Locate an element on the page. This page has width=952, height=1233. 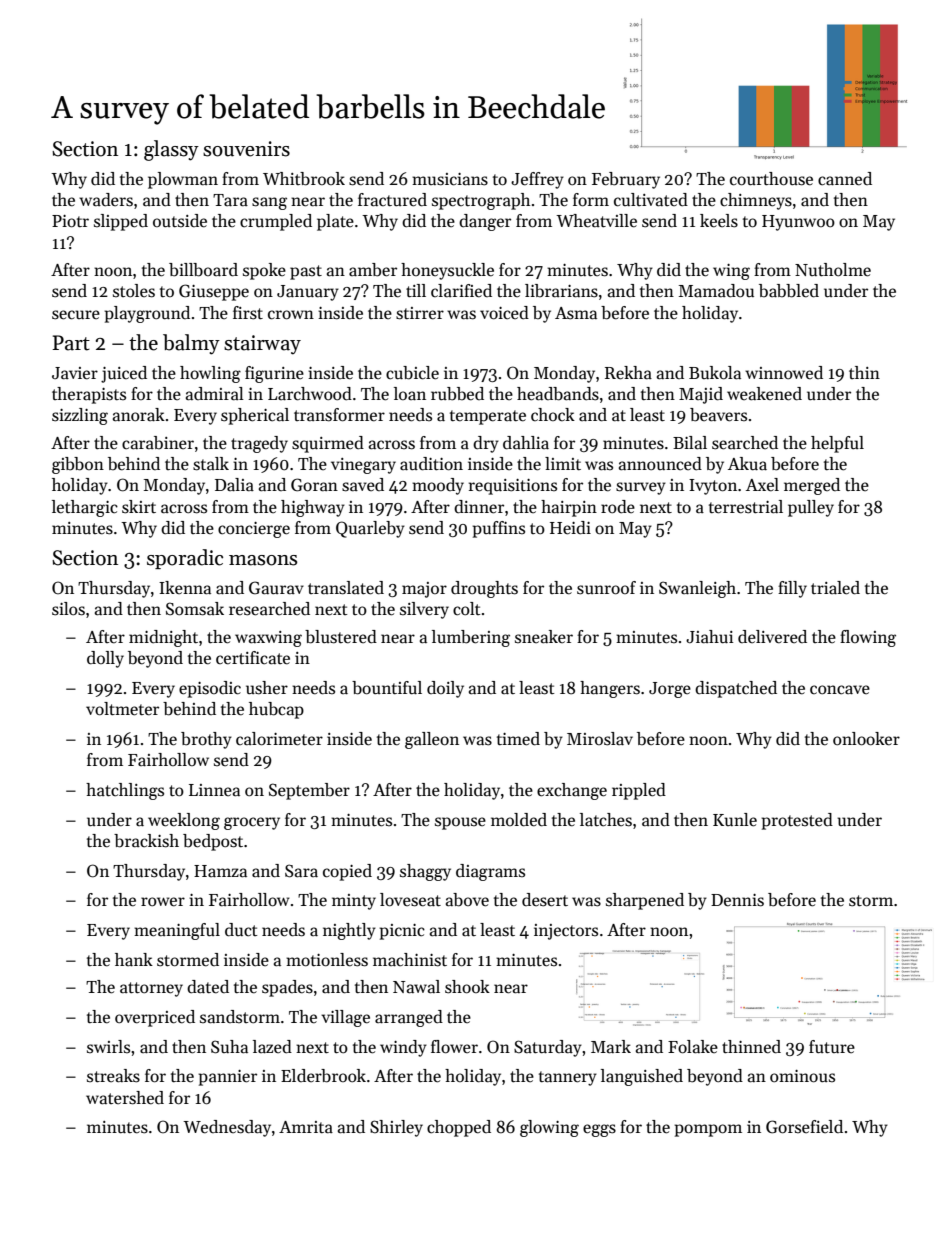
secure is located at coordinates (76, 315).
